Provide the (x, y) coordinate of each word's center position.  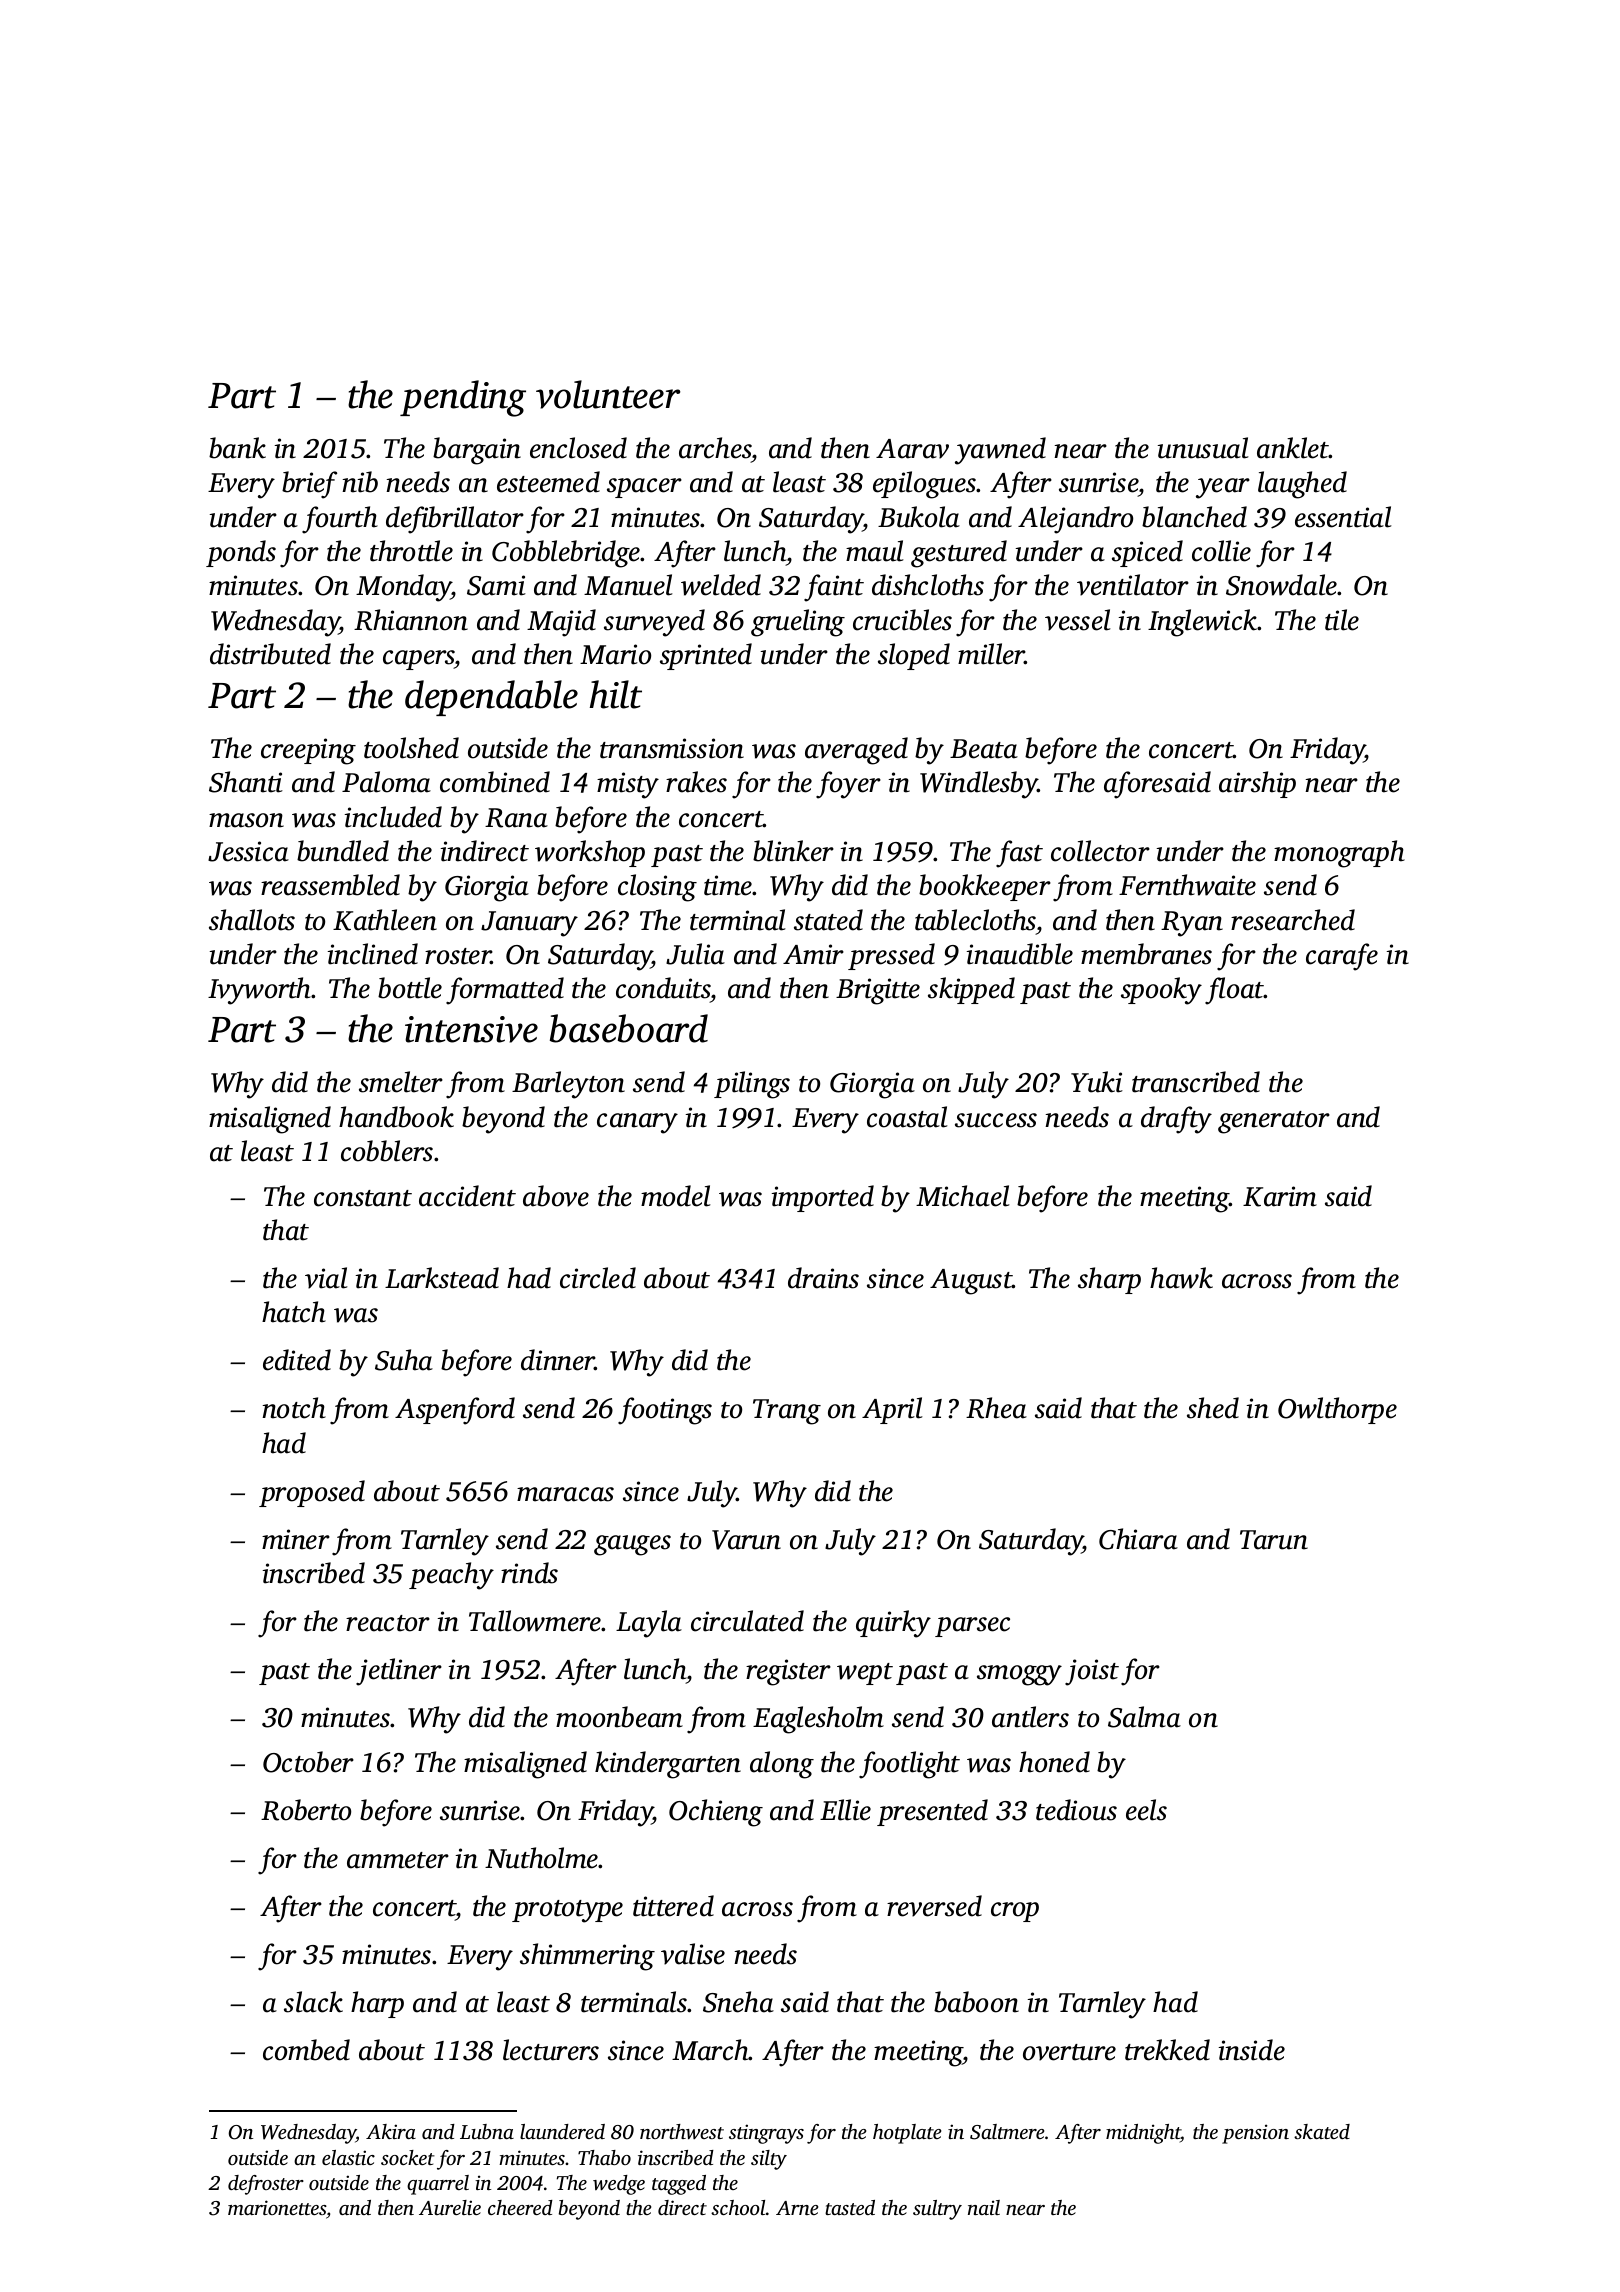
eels (1146, 1810)
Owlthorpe (1337, 1410)
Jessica (248, 851)
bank (237, 448)
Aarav (912, 449)
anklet (1293, 448)
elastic (348, 2157)
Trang (787, 1412)
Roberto (306, 1810)
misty (628, 785)
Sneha (738, 2002)
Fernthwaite (1187, 885)
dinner (558, 1360)
